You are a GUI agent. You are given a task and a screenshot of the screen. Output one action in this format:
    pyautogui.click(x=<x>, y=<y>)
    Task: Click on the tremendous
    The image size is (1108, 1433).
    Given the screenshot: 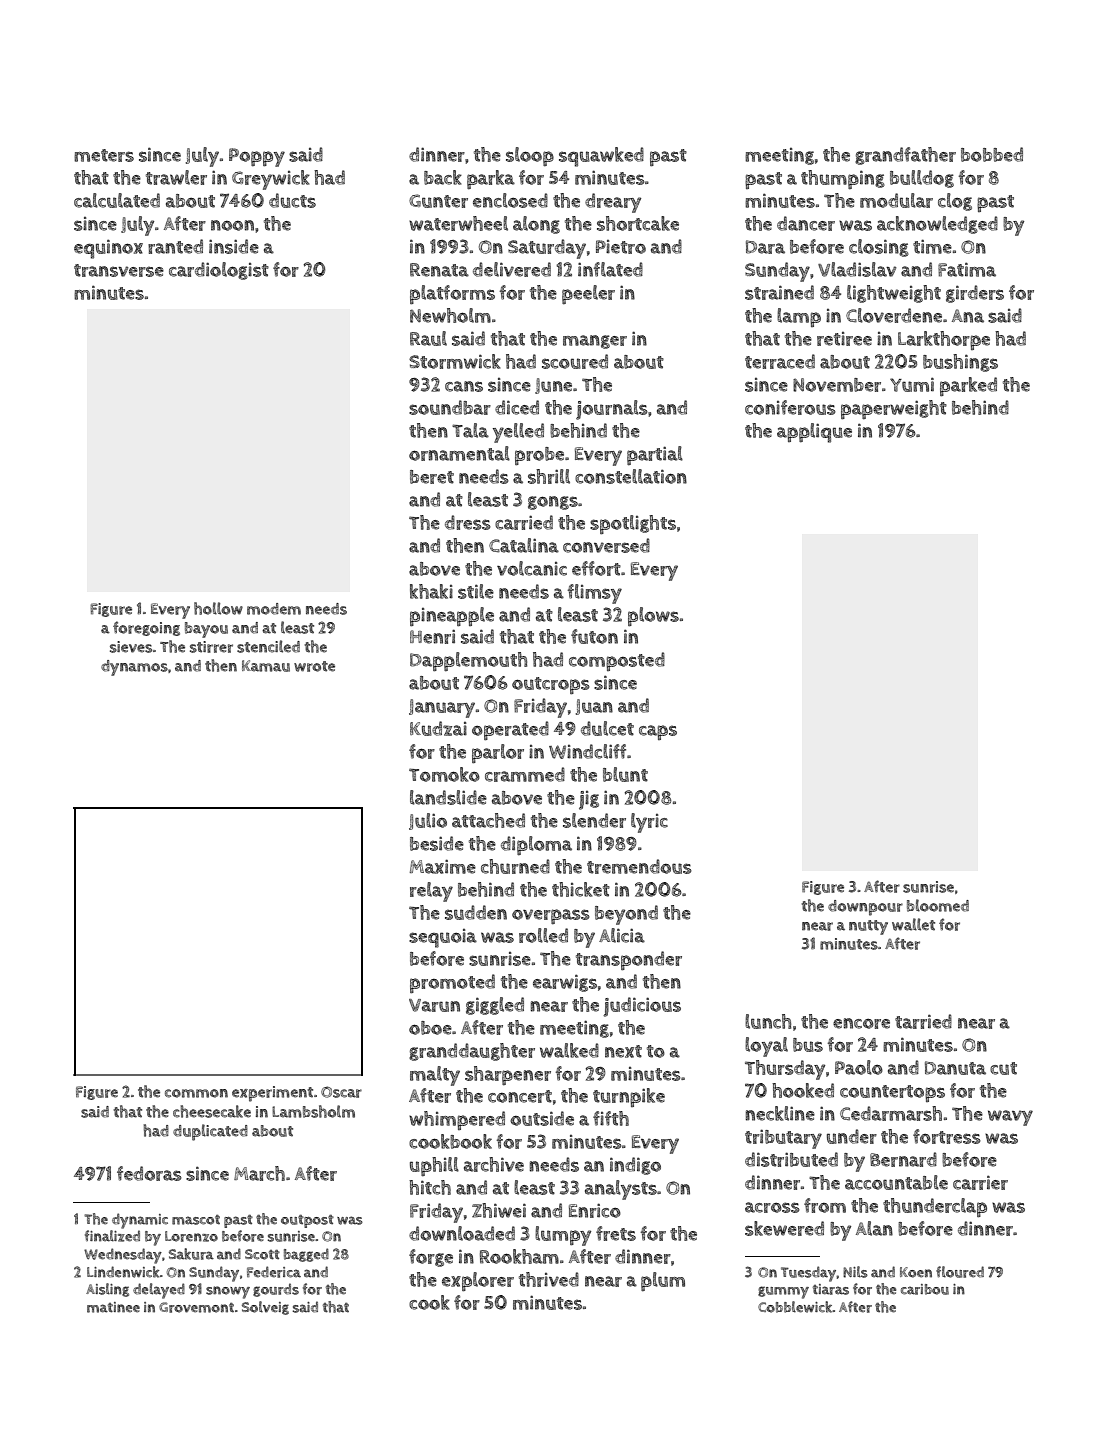 What is the action you would take?
    pyautogui.click(x=639, y=866)
